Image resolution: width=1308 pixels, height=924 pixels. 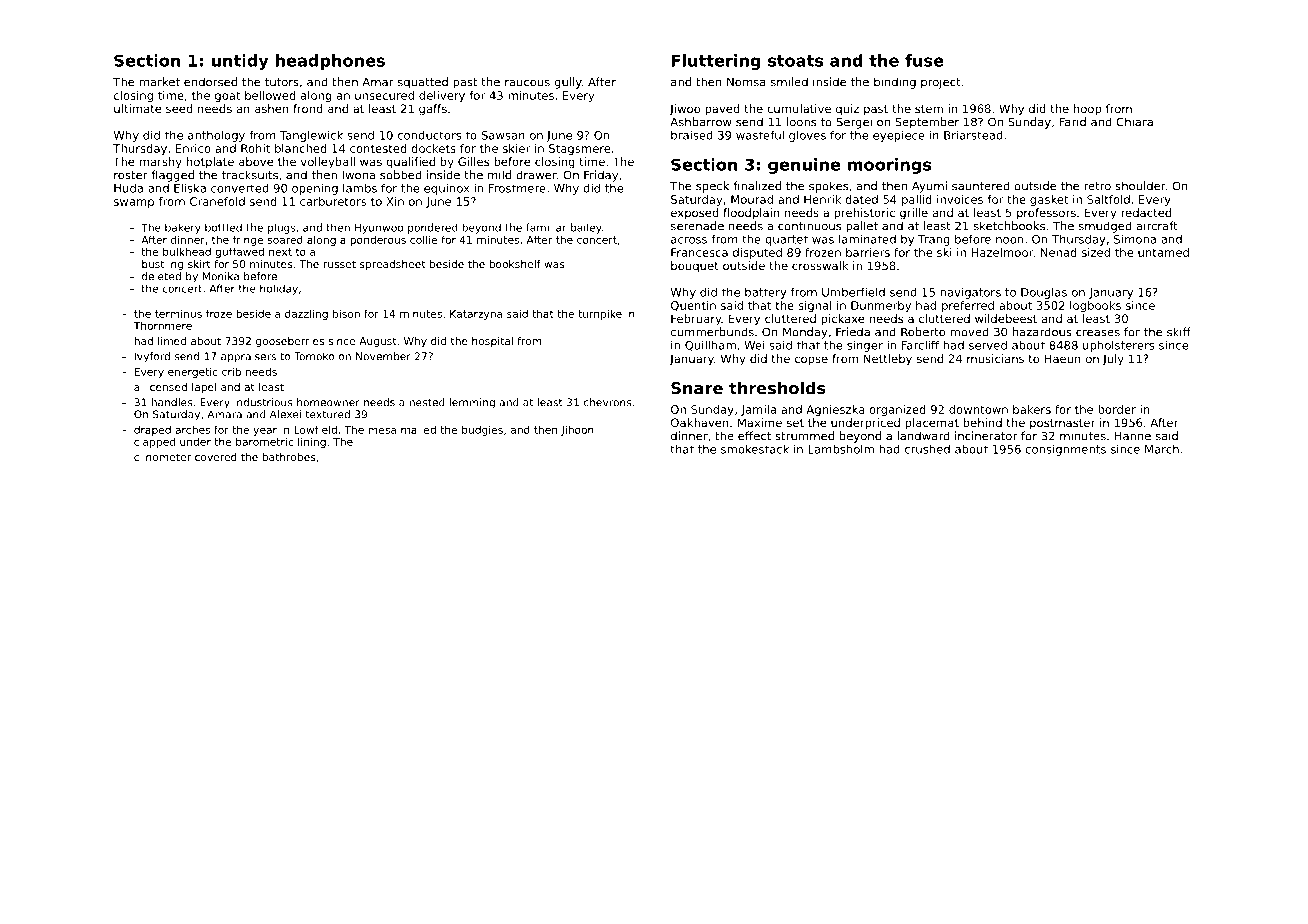 I want to click on bathrobes, so click(x=289, y=457).
